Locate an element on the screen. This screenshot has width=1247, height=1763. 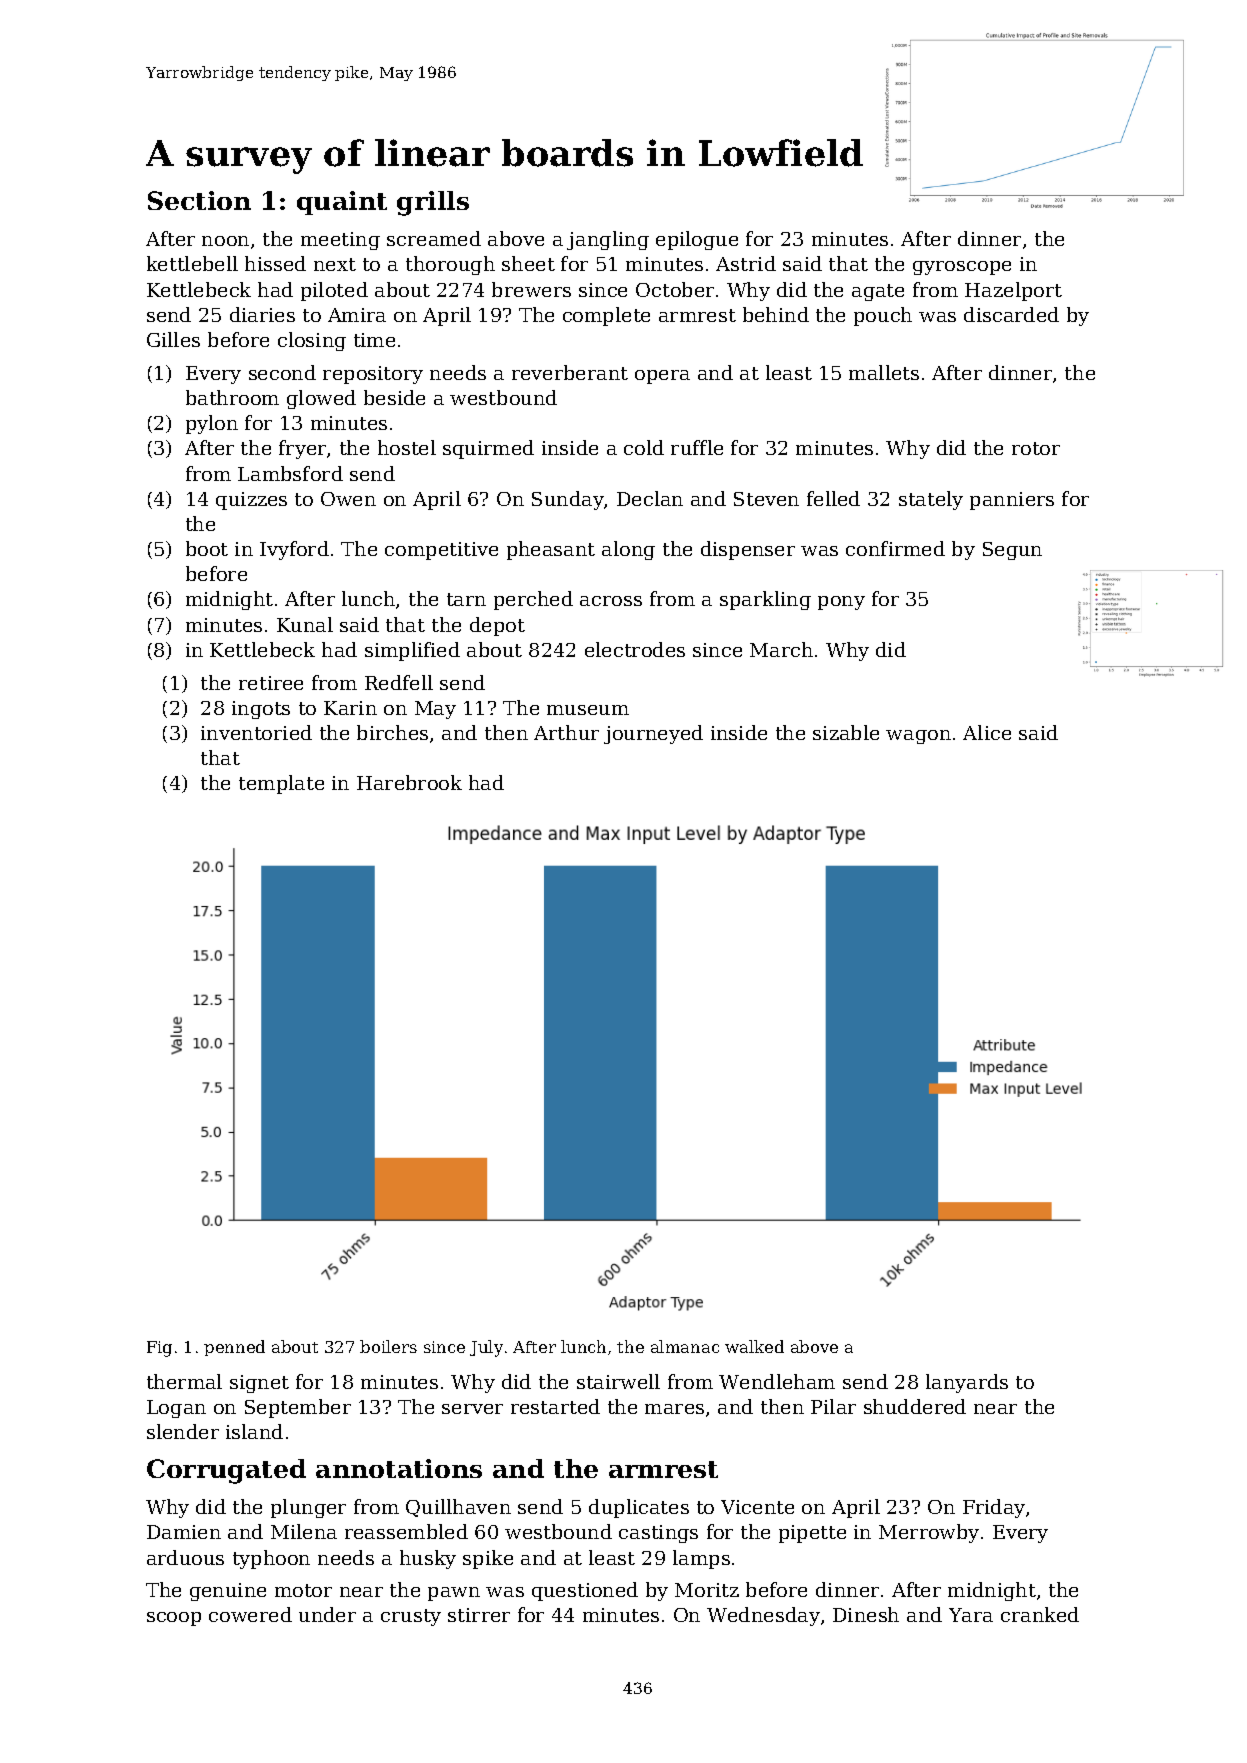
Alice is located at coordinates (987, 732).
